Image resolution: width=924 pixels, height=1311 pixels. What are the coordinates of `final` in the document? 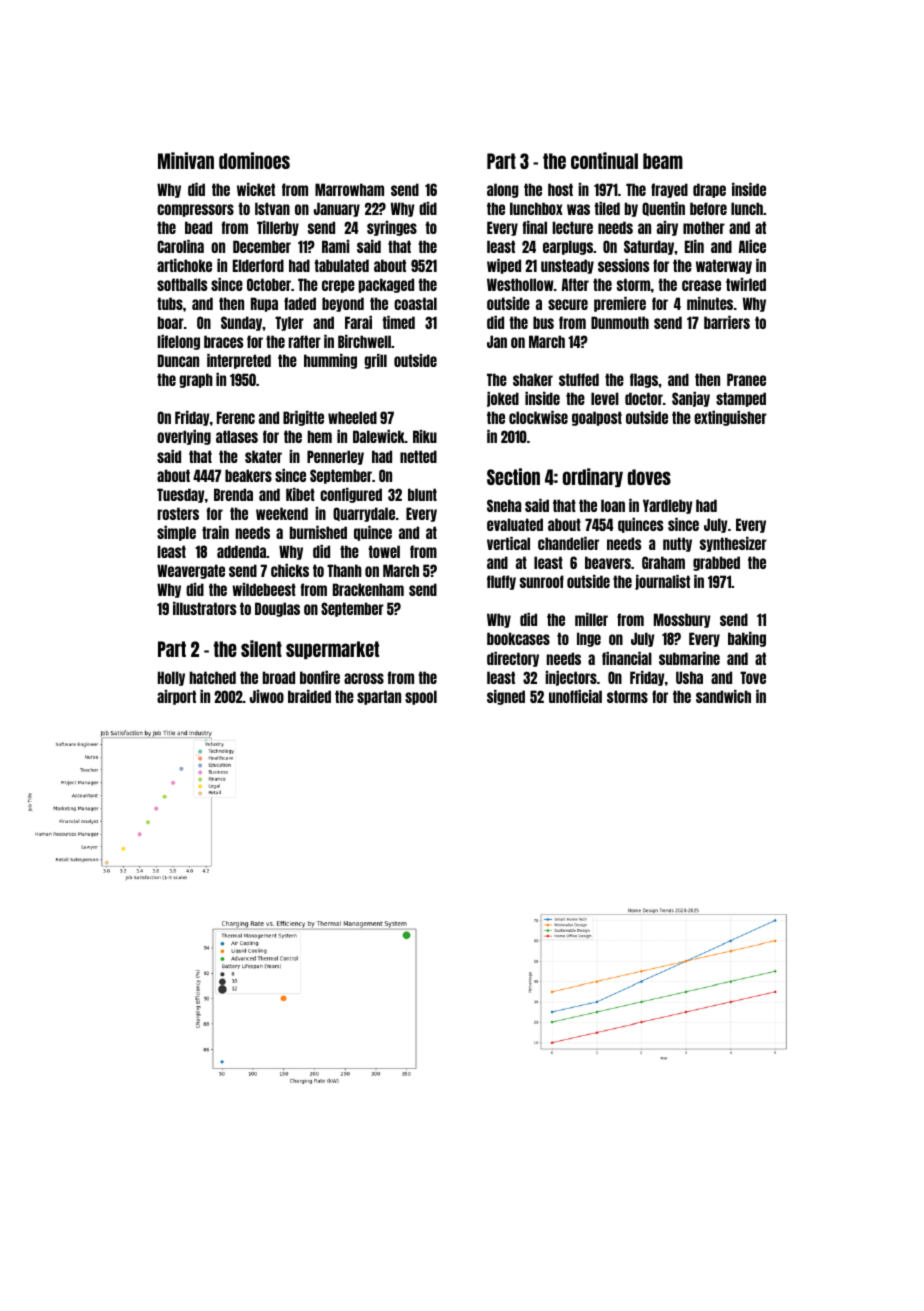 It's located at (535, 227).
